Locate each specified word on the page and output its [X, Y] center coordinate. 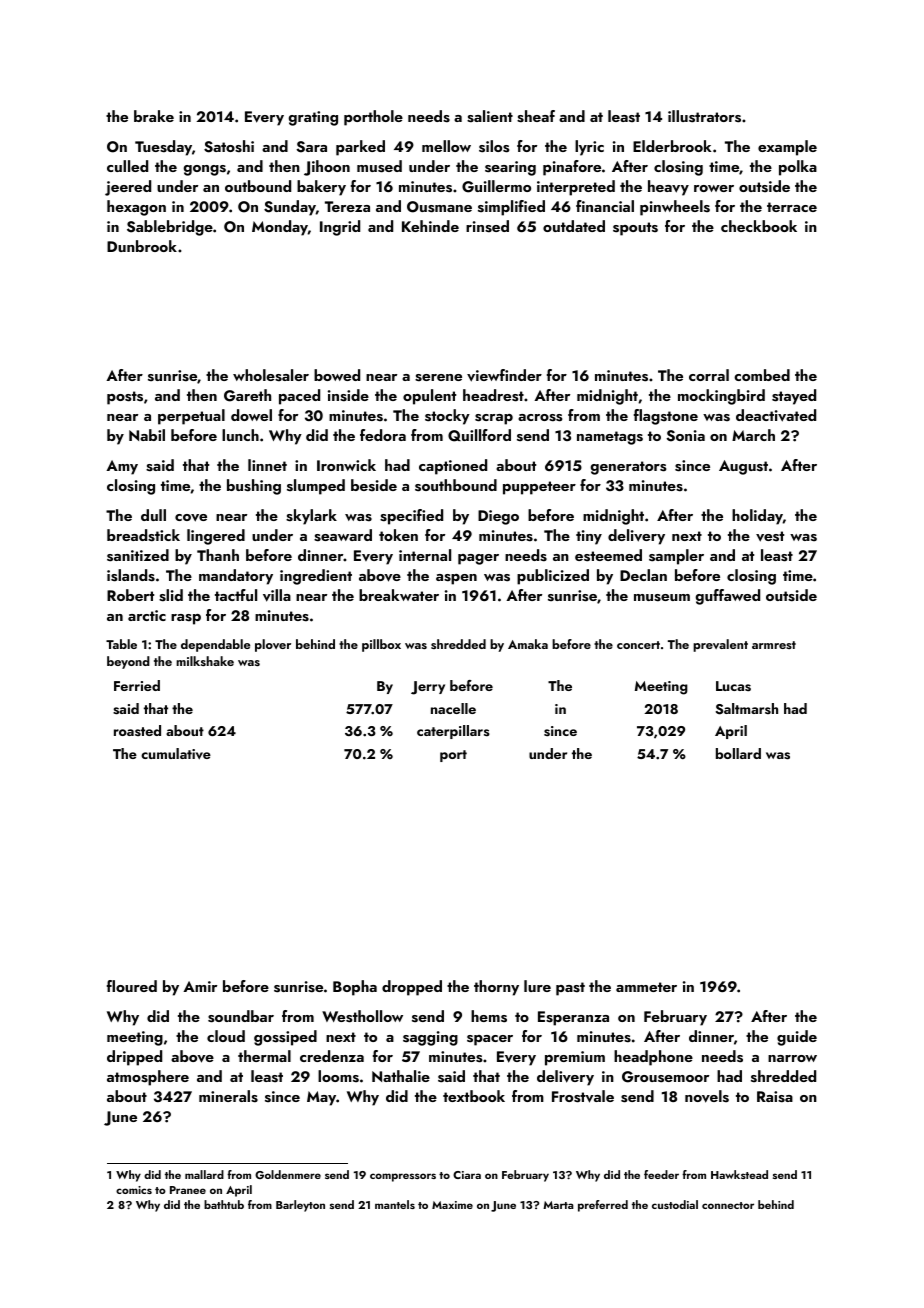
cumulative [176, 754]
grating [313, 118]
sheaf [536, 116]
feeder [661, 1174]
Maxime [452, 1205]
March [753, 435]
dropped [412, 988]
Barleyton [300, 1206]
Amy [122, 467]
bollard [738, 753]
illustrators [704, 116]
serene [438, 378]
